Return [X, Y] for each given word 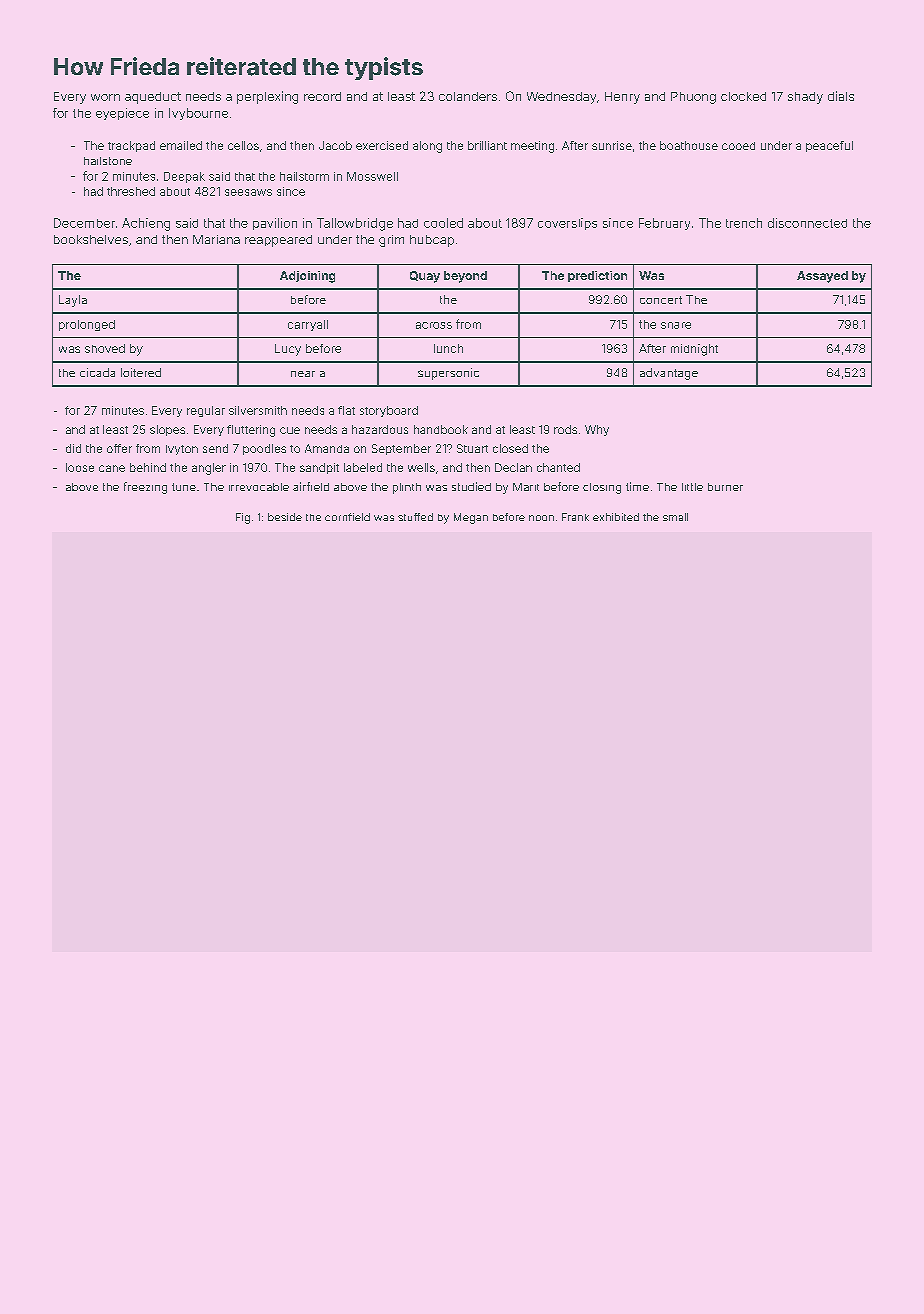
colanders [468, 96]
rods [565, 429]
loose [80, 467]
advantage [669, 374]
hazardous [380, 429]
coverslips [567, 224]
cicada [97, 372]
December [84, 223]
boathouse [689, 145]
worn [105, 97]
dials [841, 96]
